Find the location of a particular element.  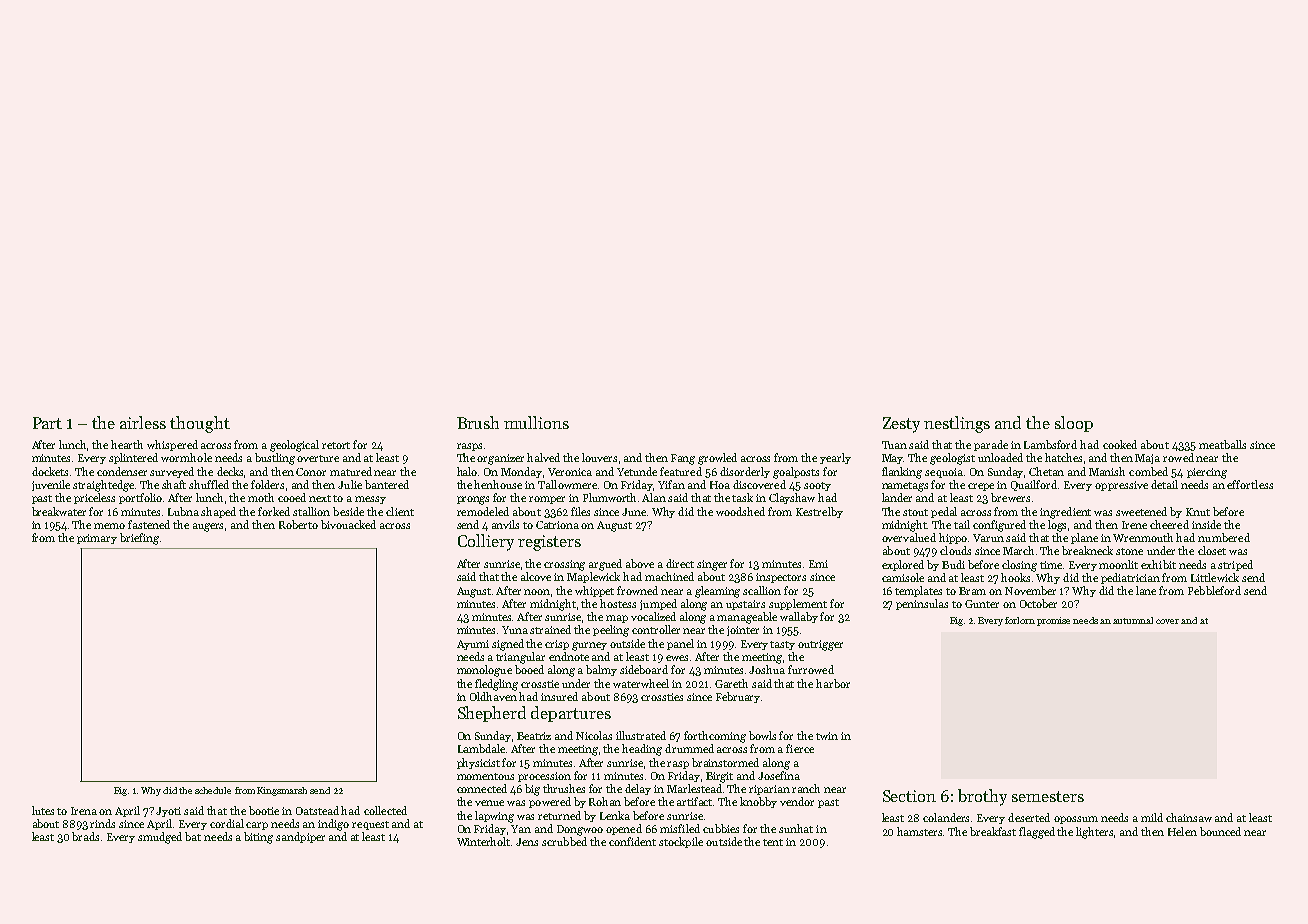

twin is located at coordinates (827, 736).
